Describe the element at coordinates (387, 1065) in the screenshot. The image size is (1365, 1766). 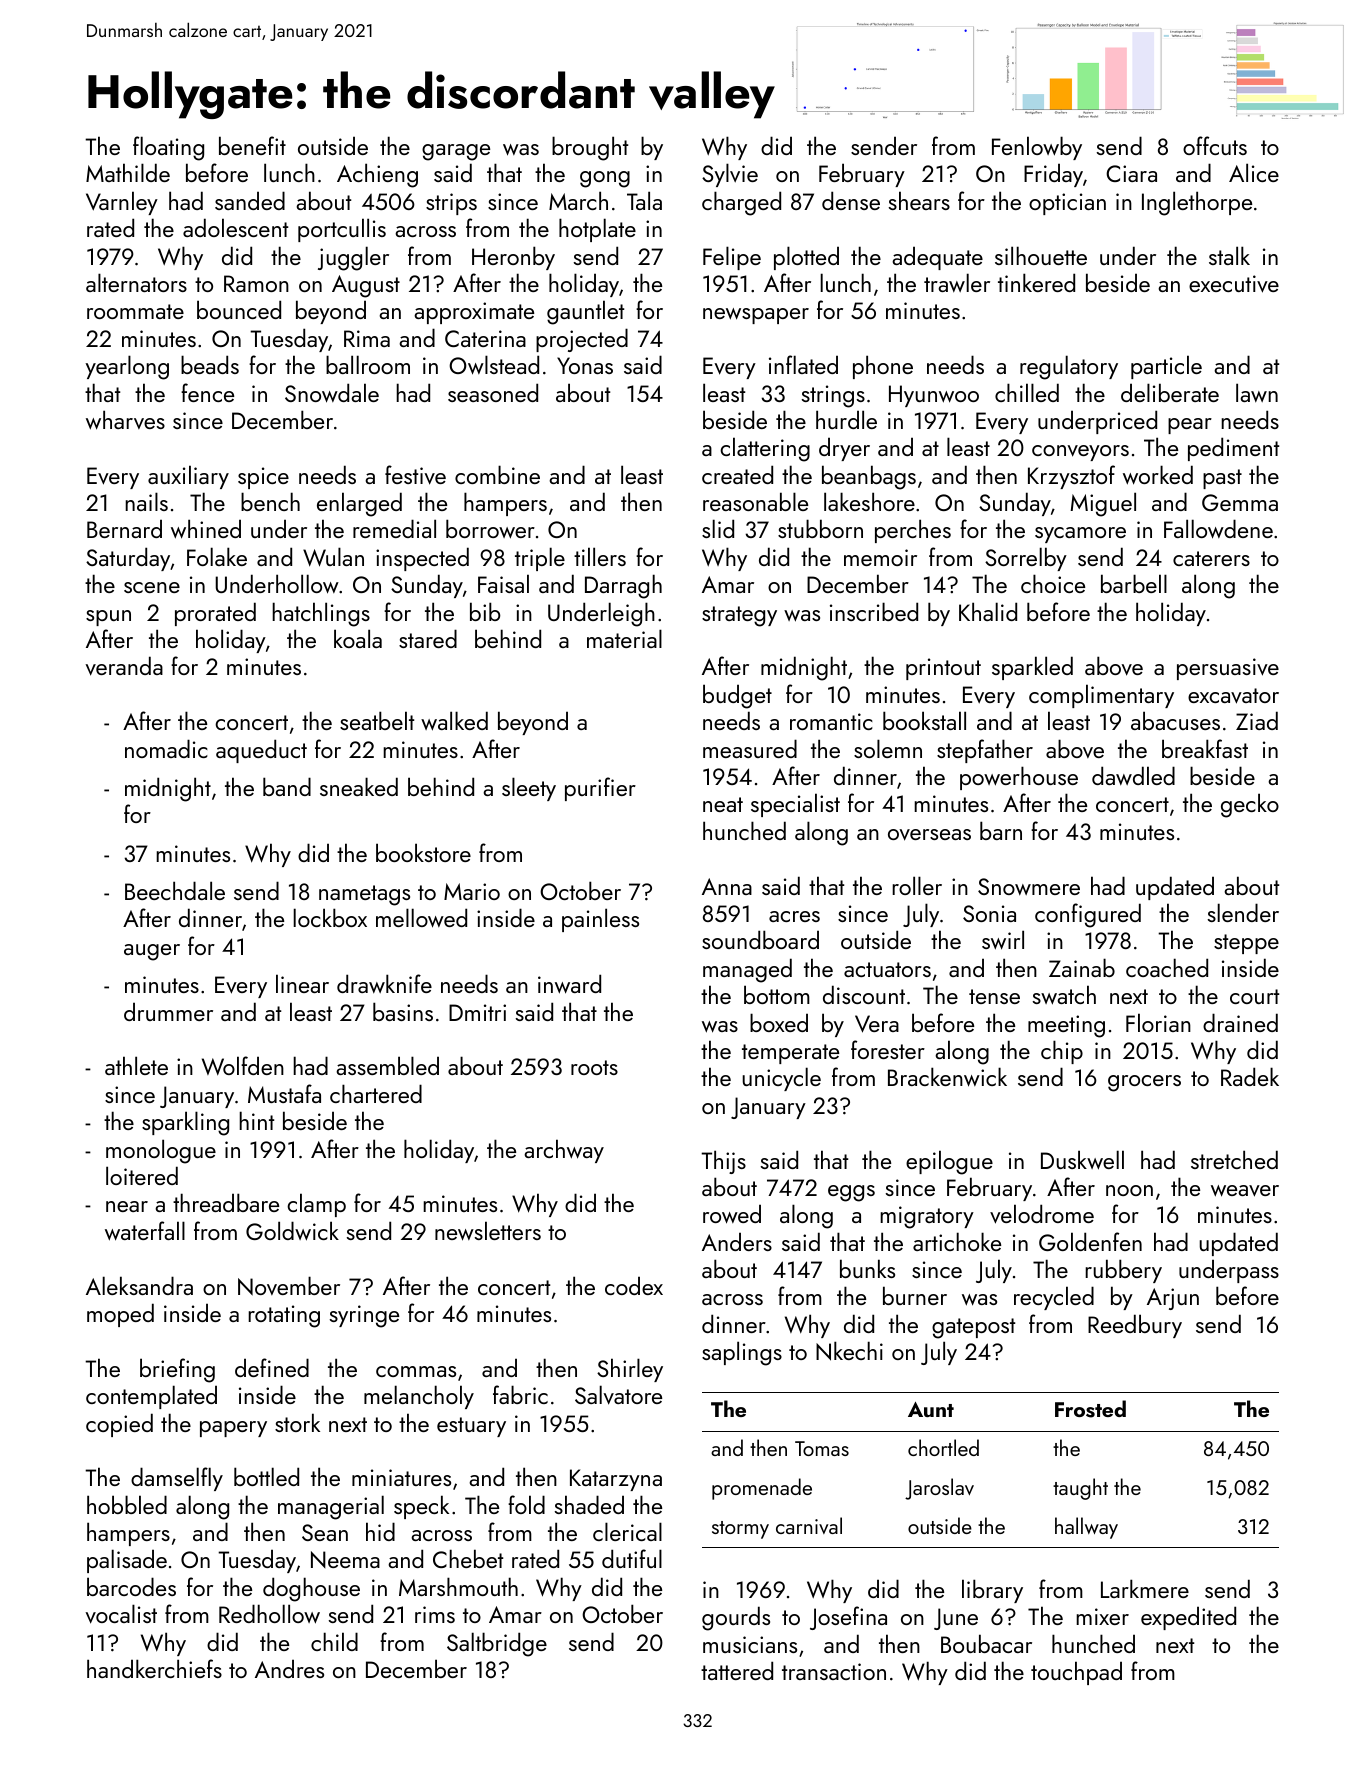
I see `assembled` at that location.
